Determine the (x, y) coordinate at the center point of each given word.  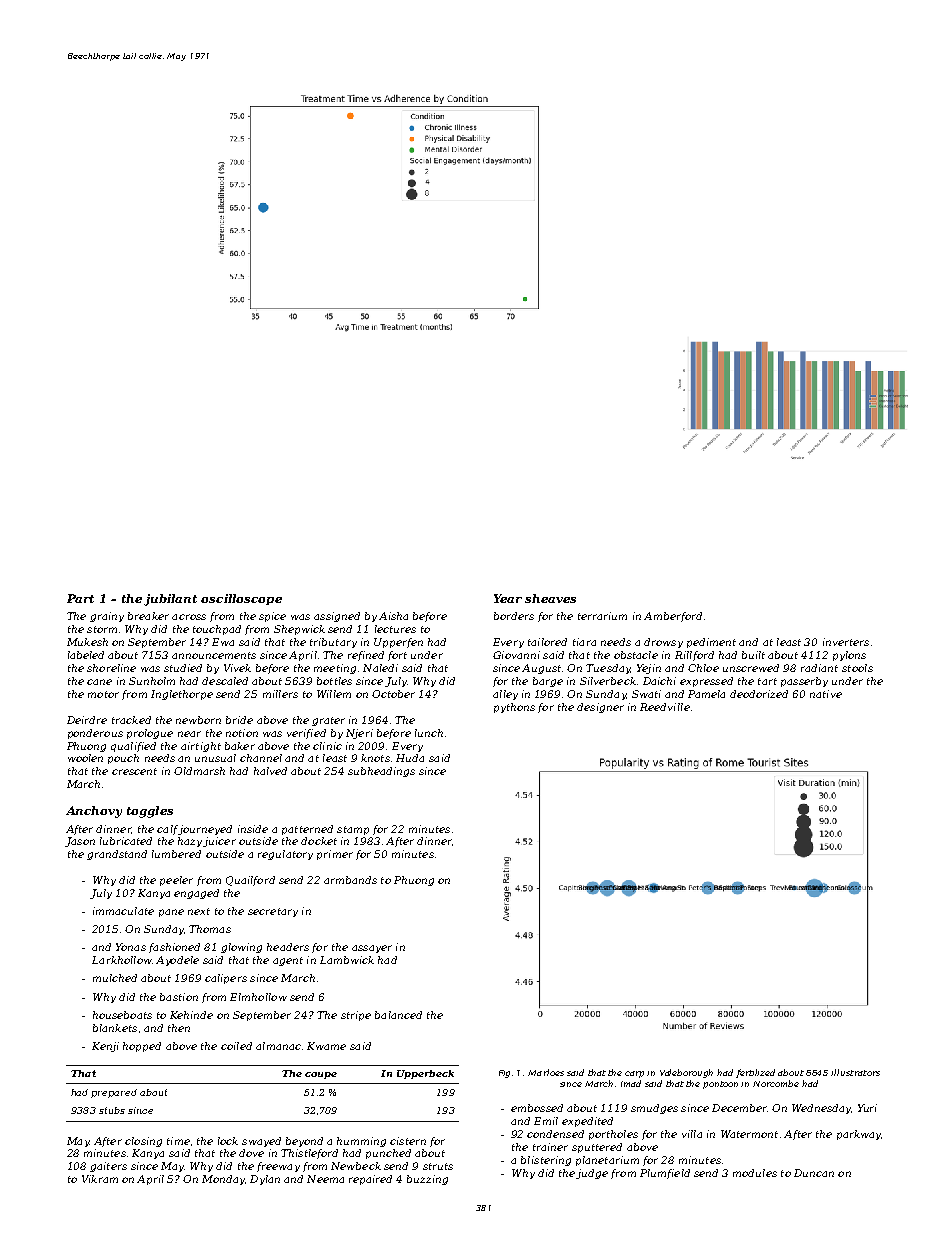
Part (80, 598)
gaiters (108, 1167)
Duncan (814, 1173)
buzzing (427, 1180)
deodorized (759, 694)
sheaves (550, 598)
